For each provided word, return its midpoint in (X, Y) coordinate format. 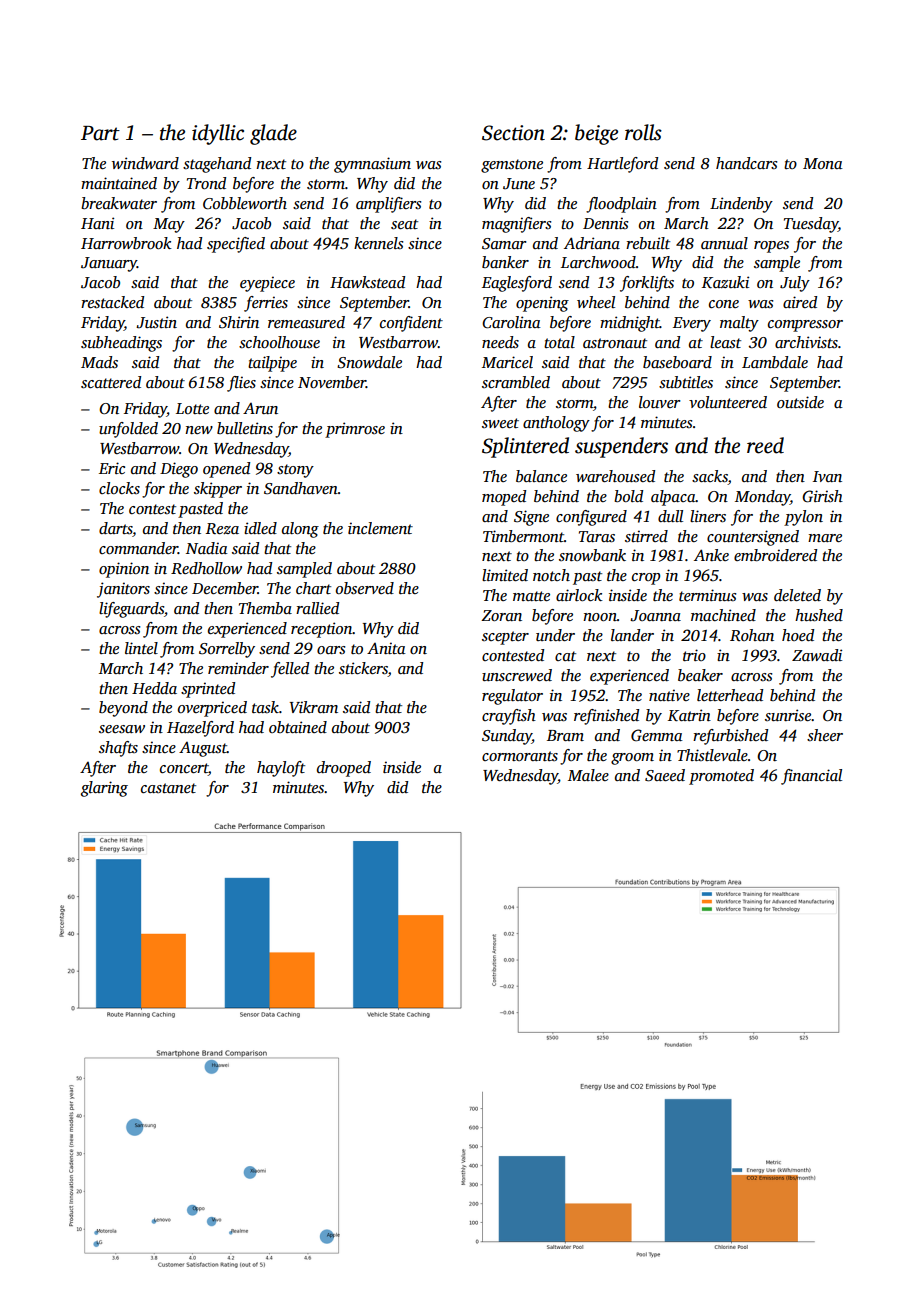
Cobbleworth (245, 203)
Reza (222, 528)
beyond (123, 709)
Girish (822, 496)
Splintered (525, 447)
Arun (260, 408)
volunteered (728, 402)
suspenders (621, 447)
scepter (505, 638)
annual (724, 243)
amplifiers (388, 205)
